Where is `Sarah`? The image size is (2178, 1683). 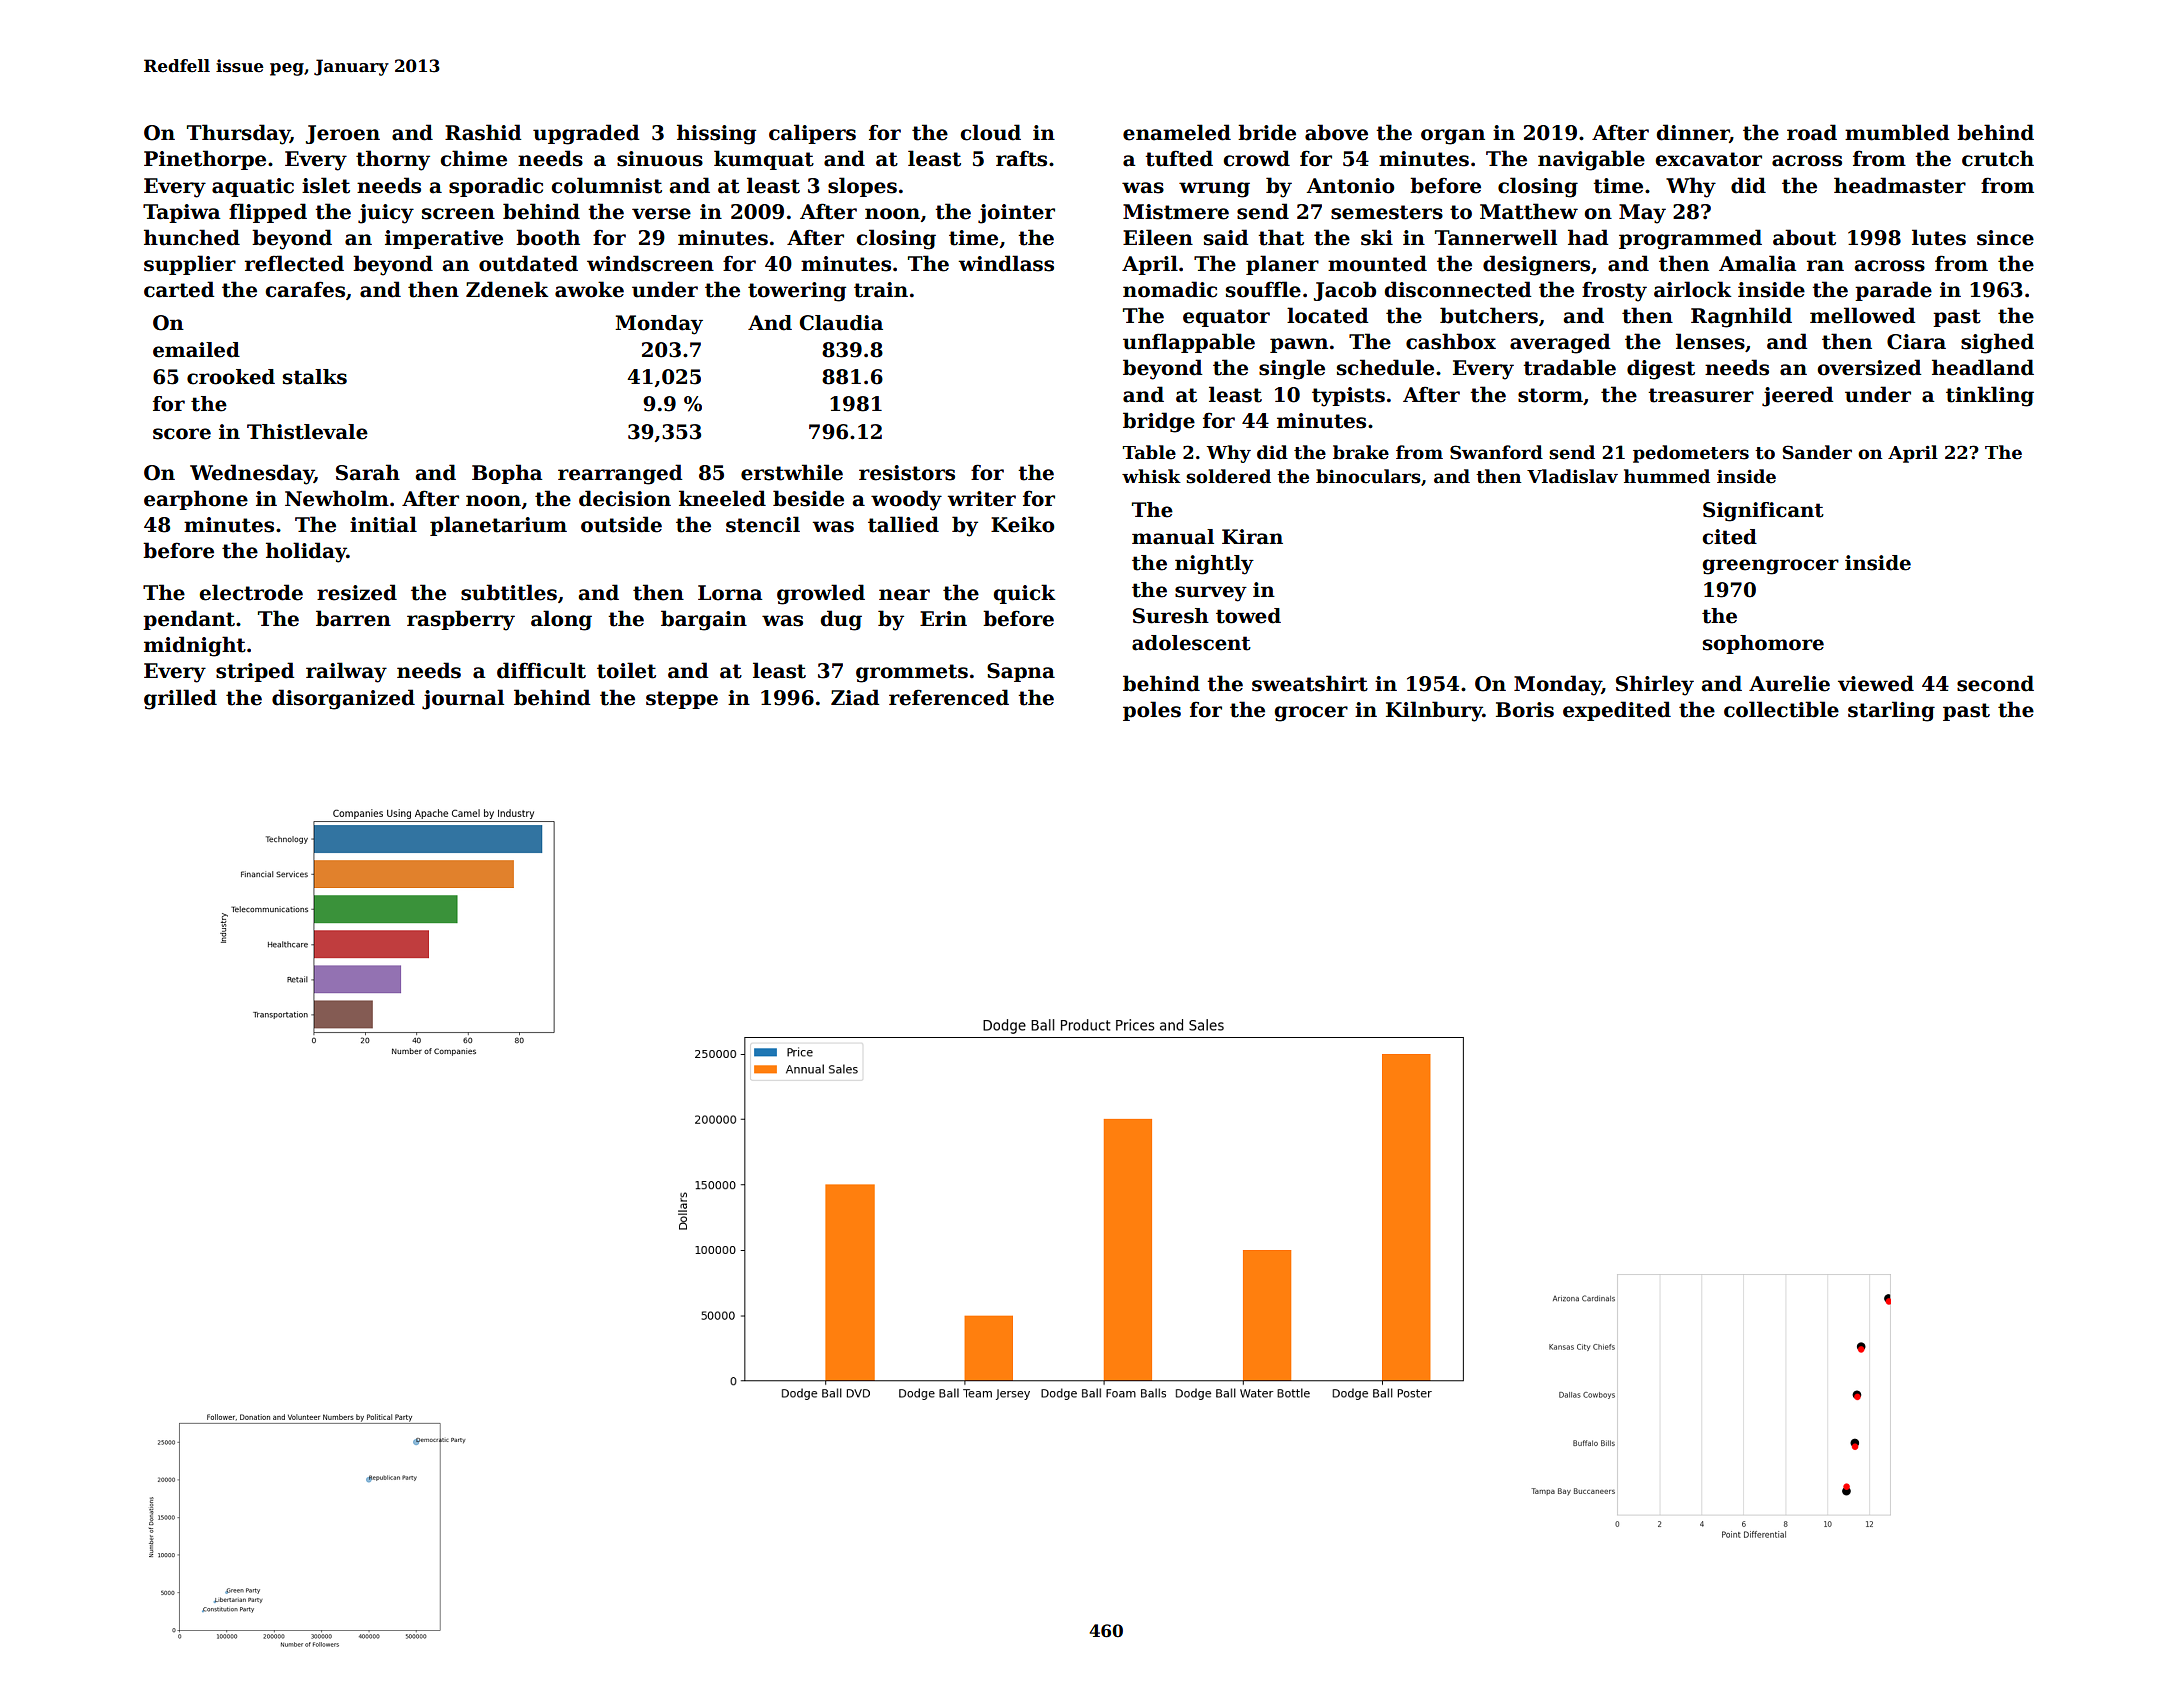 Sarah is located at coordinates (368, 472).
